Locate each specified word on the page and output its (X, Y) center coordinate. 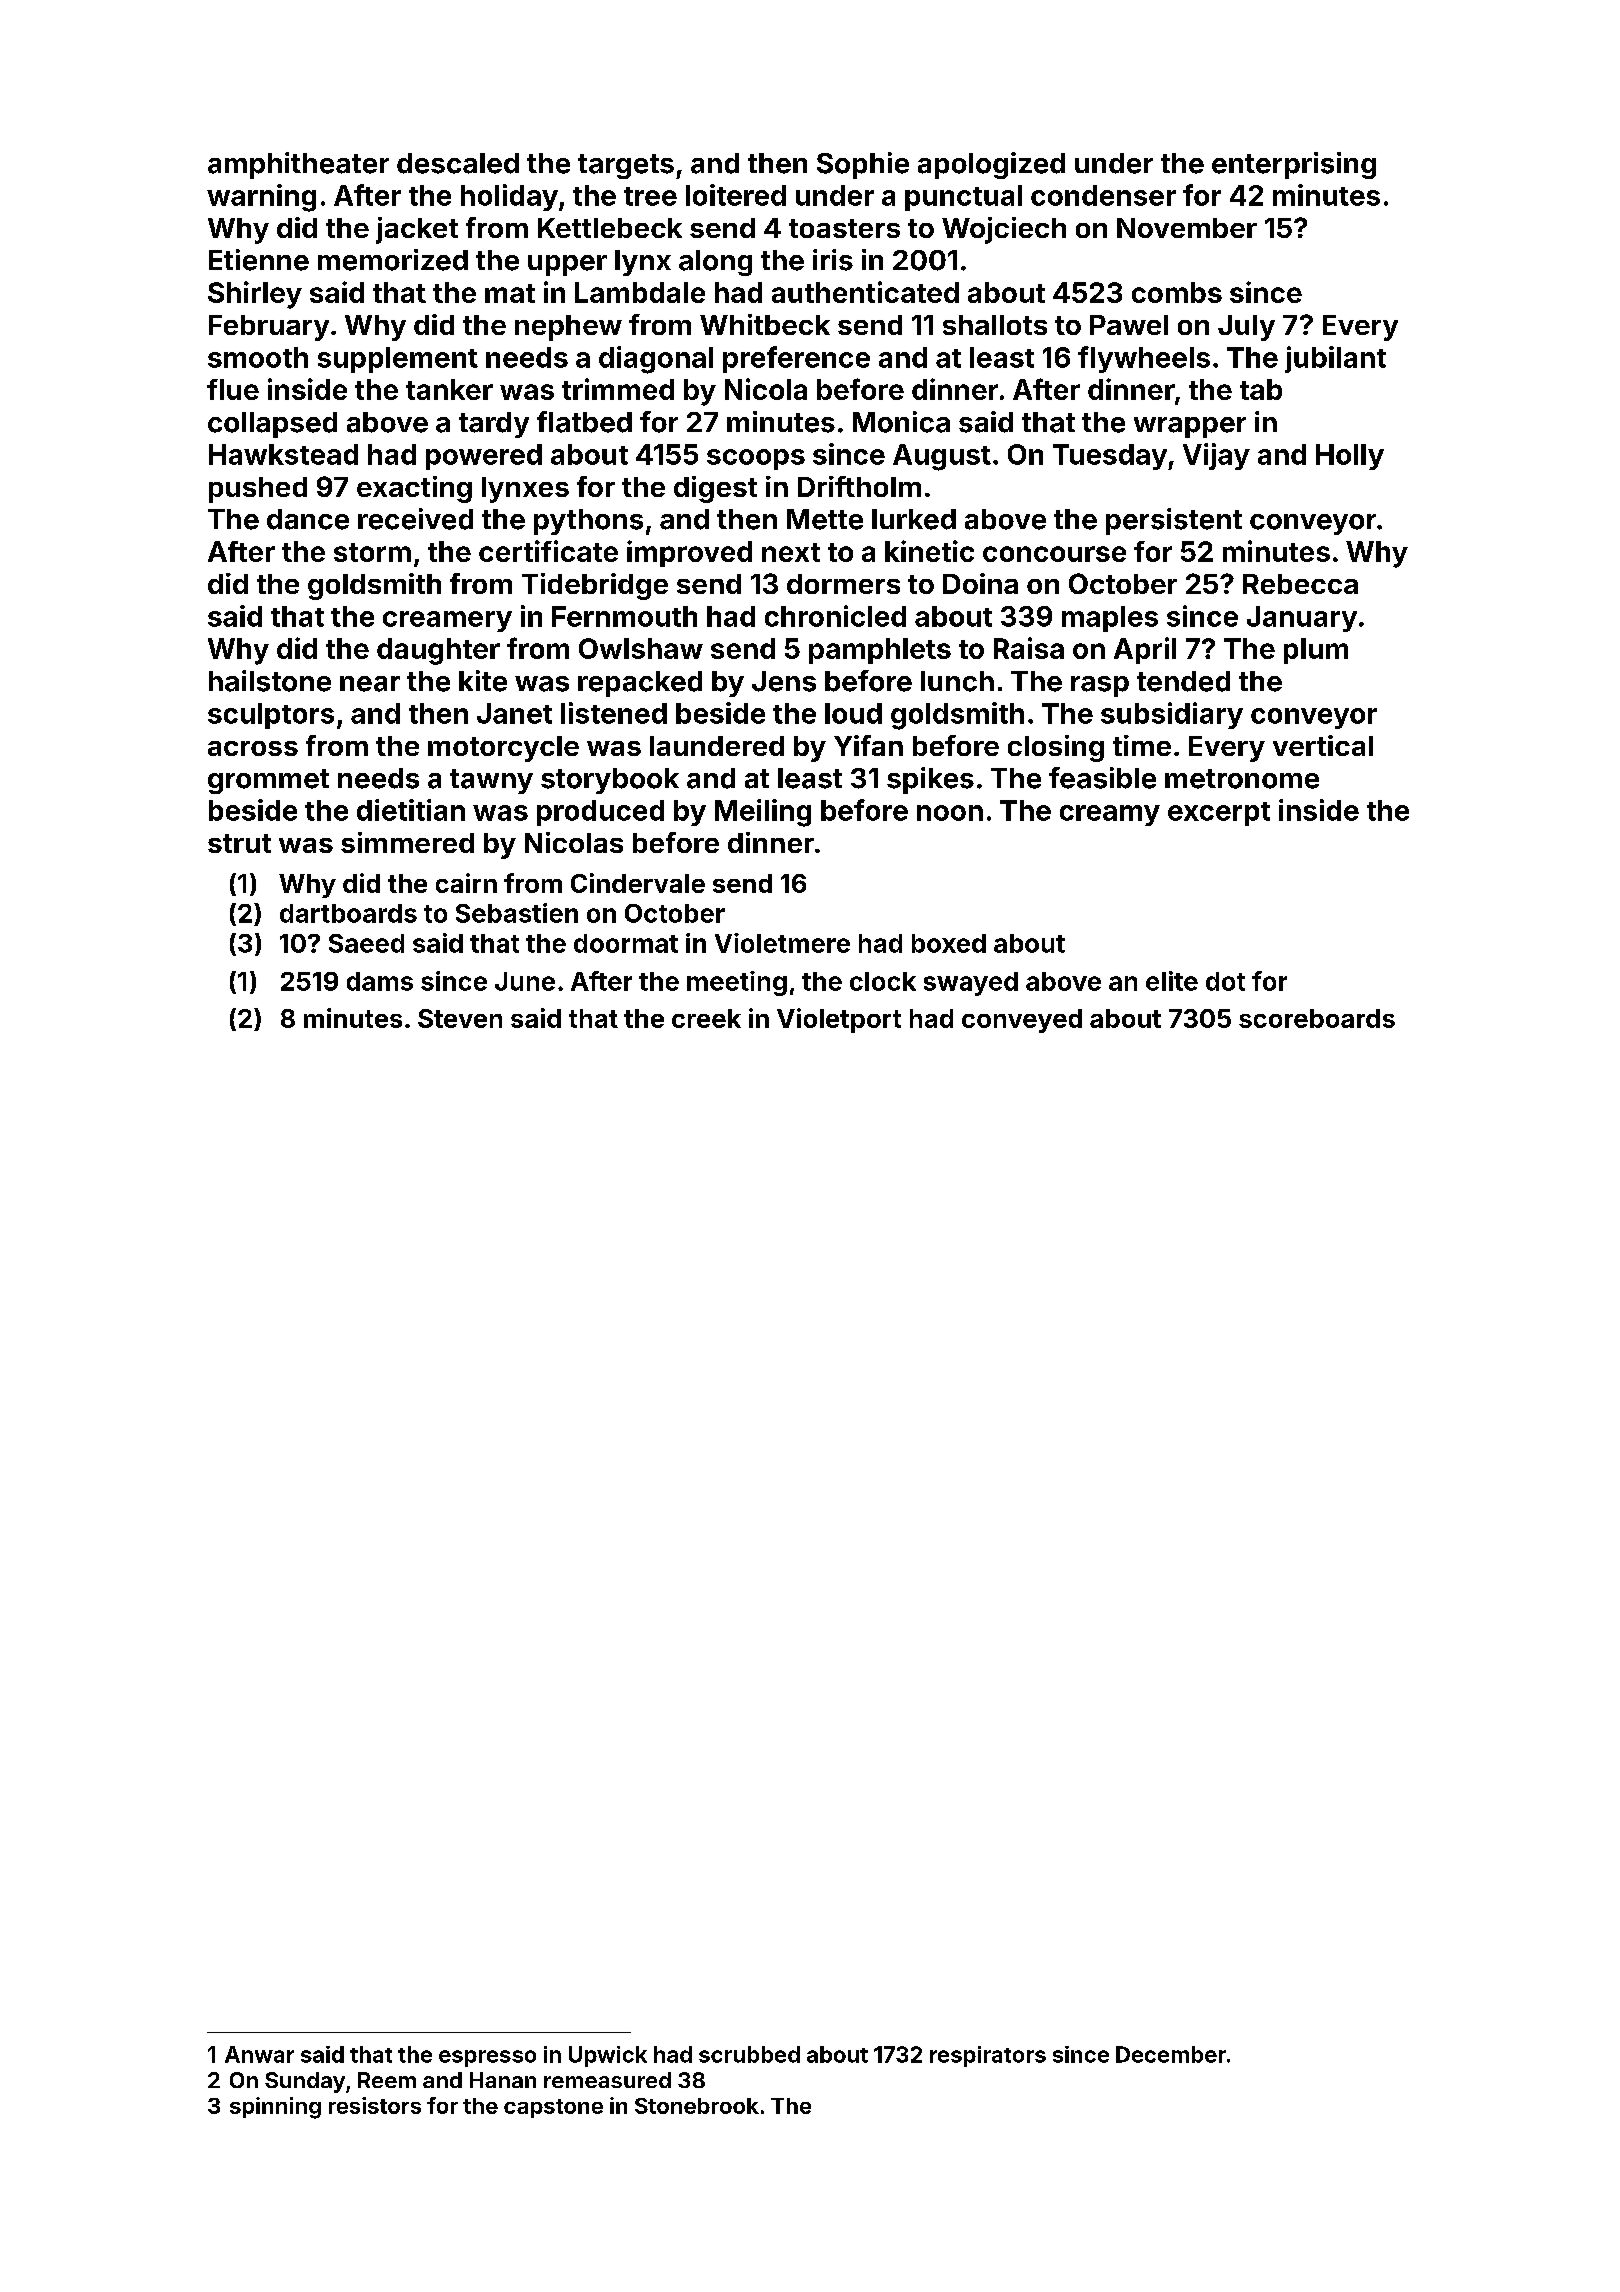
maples (1110, 619)
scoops (756, 459)
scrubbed (749, 2054)
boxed (949, 943)
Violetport (839, 1020)
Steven (460, 1018)
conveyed (1022, 1021)
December (1171, 2054)
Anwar (259, 2054)
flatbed (584, 422)
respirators (988, 2056)
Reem (387, 2080)
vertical (1323, 745)
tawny (491, 781)
